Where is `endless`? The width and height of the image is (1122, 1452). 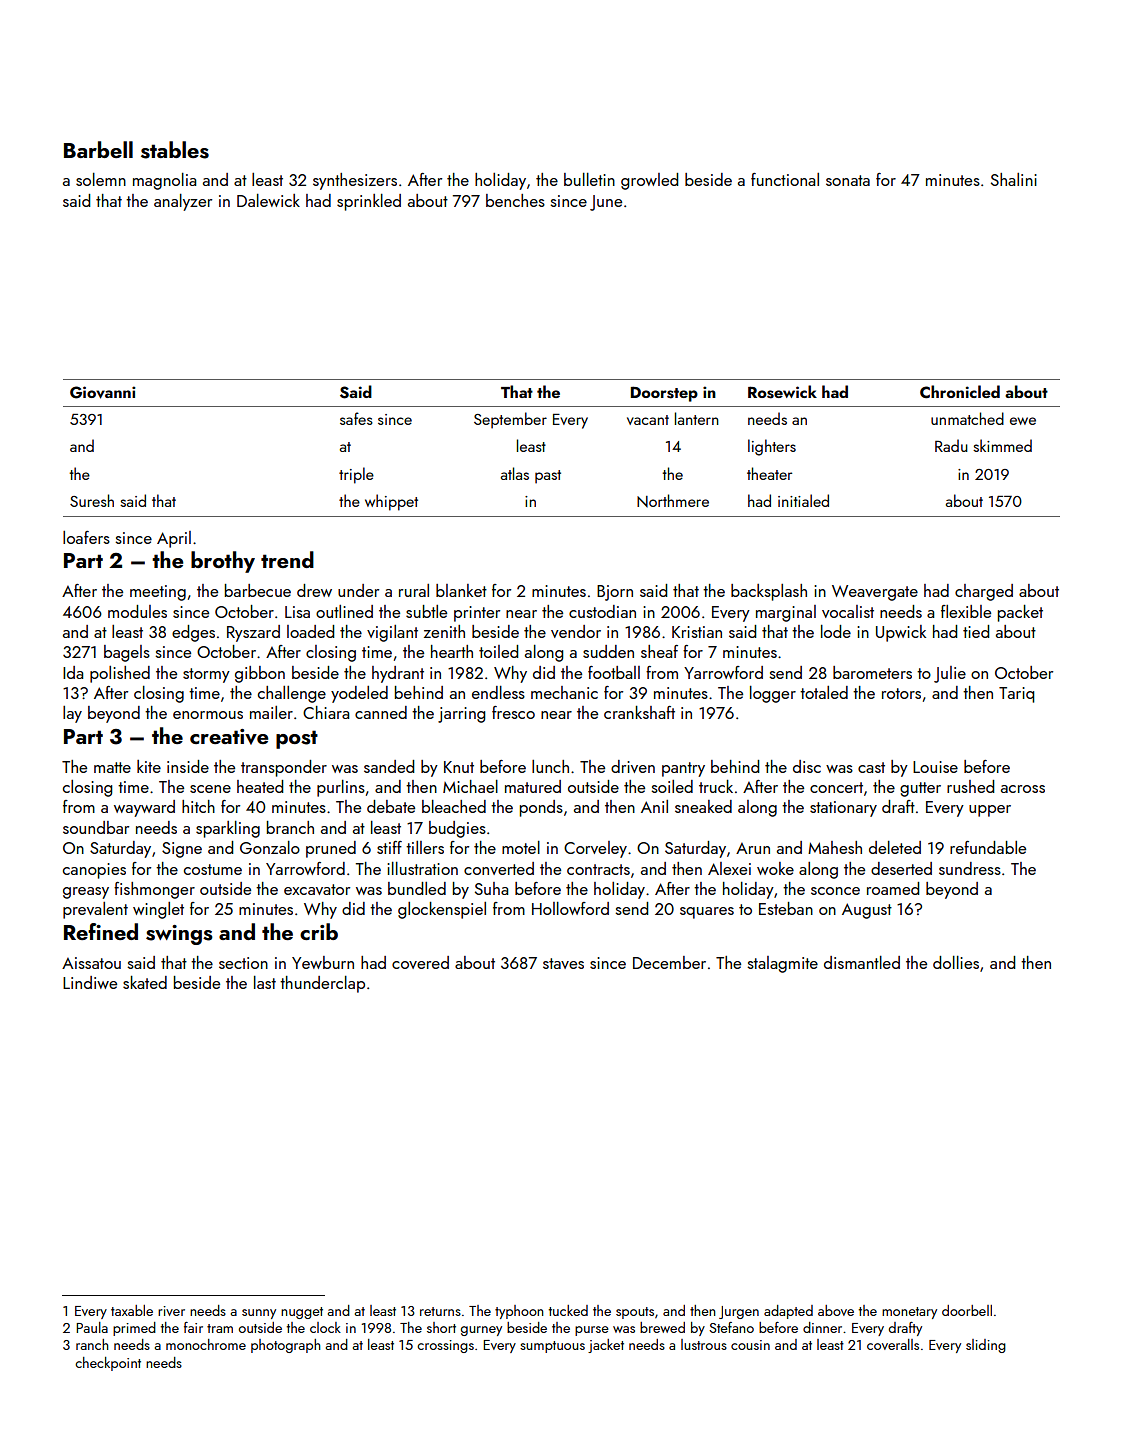
endless is located at coordinates (498, 692).
